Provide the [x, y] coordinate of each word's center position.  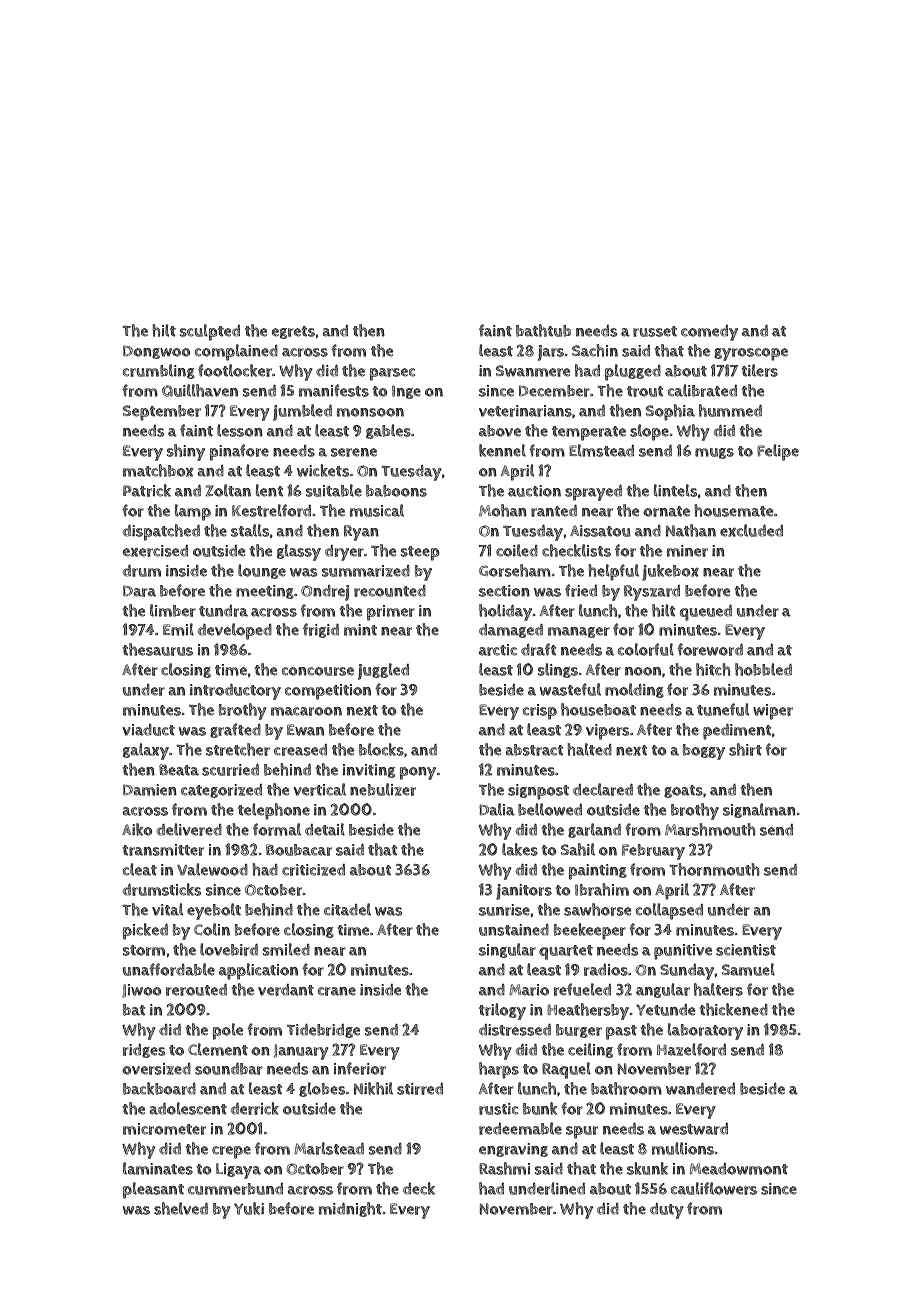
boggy [704, 752]
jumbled [302, 412]
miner [687, 551]
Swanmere [533, 371]
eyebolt [214, 911]
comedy [709, 333]
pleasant [153, 1190]
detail [325, 829]
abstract [534, 750]
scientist [746, 950]
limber [173, 610]
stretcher [238, 749]
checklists [576, 550]
